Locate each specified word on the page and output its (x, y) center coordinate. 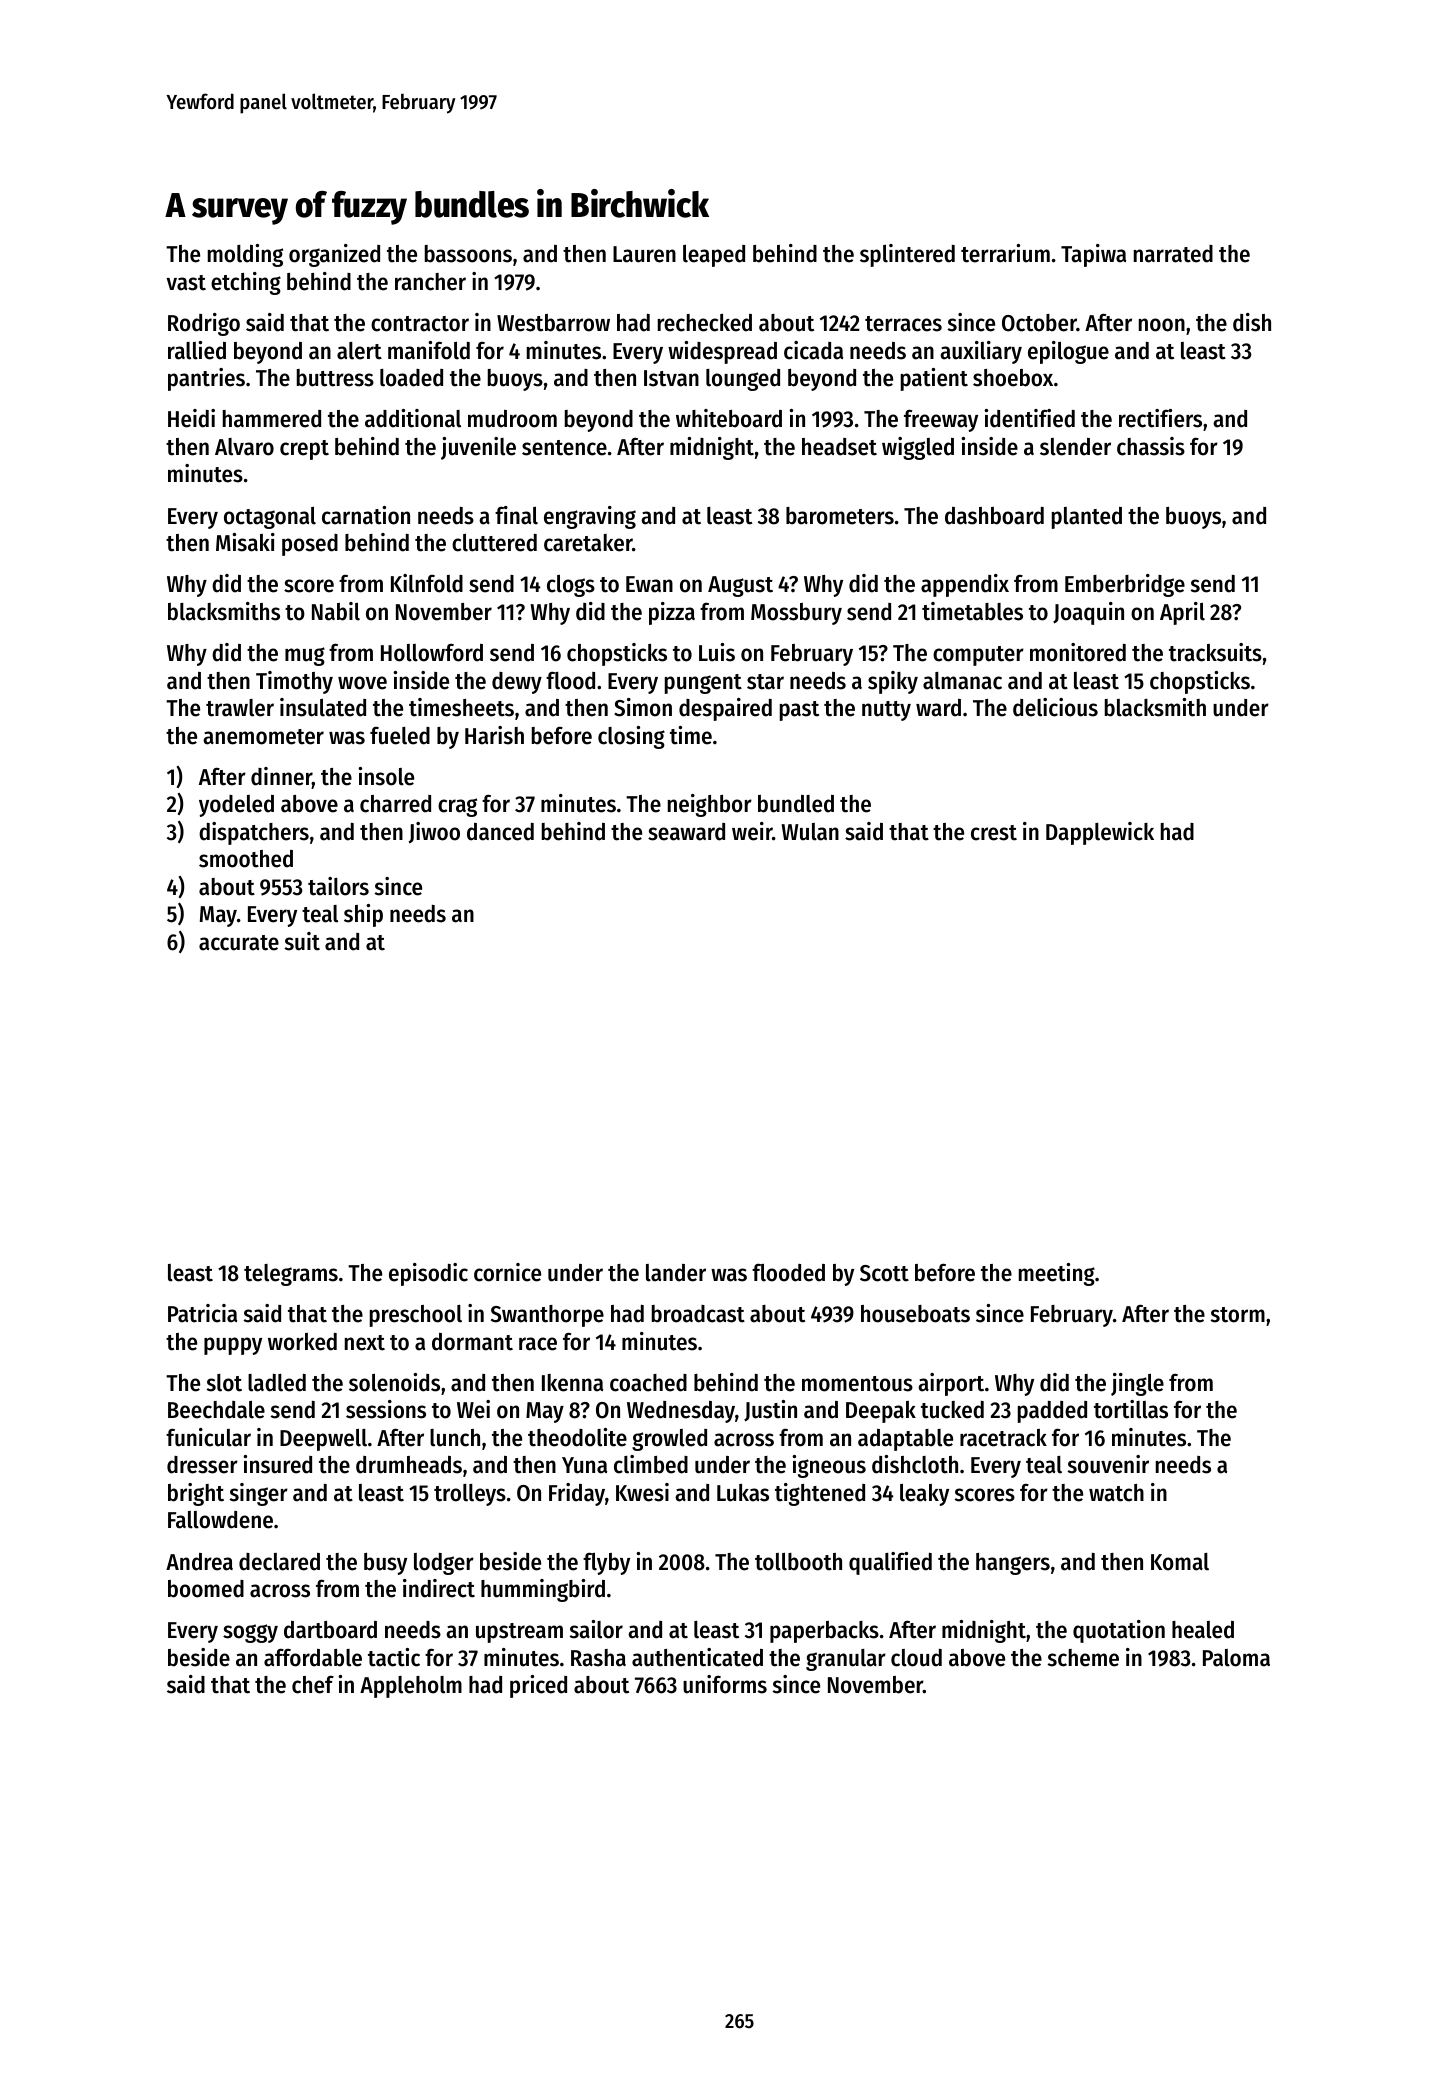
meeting (1057, 1274)
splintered (907, 255)
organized (334, 255)
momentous (857, 1384)
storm (1238, 1315)
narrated (1173, 254)
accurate (239, 943)
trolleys (470, 1495)
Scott (884, 1273)
